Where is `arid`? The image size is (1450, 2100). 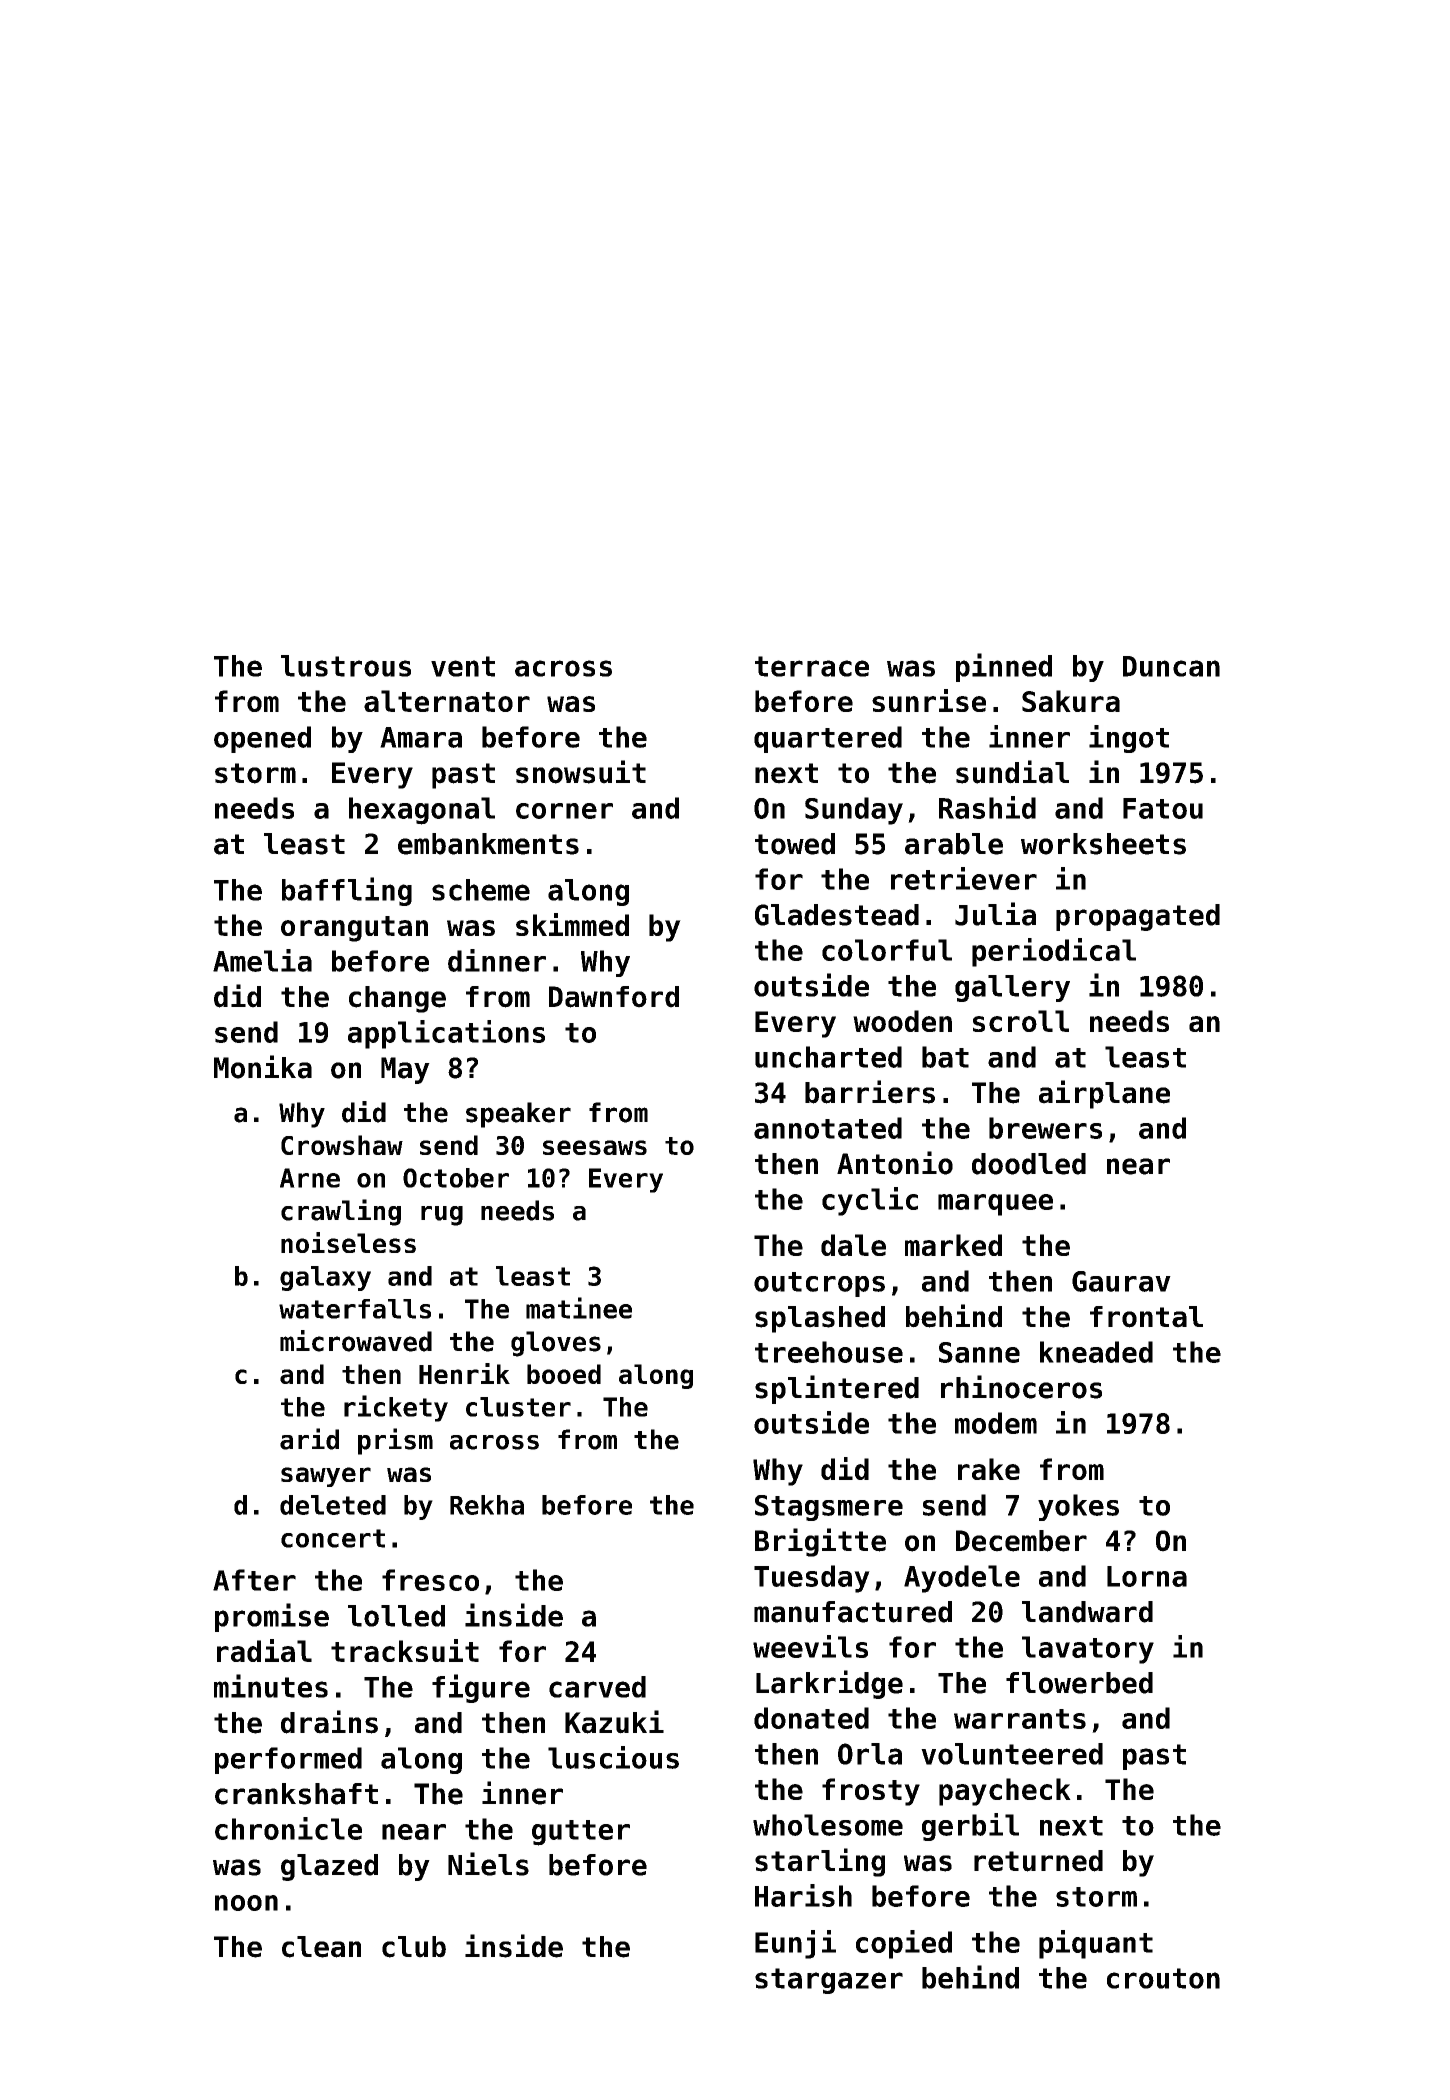 arid is located at coordinates (309, 1439).
